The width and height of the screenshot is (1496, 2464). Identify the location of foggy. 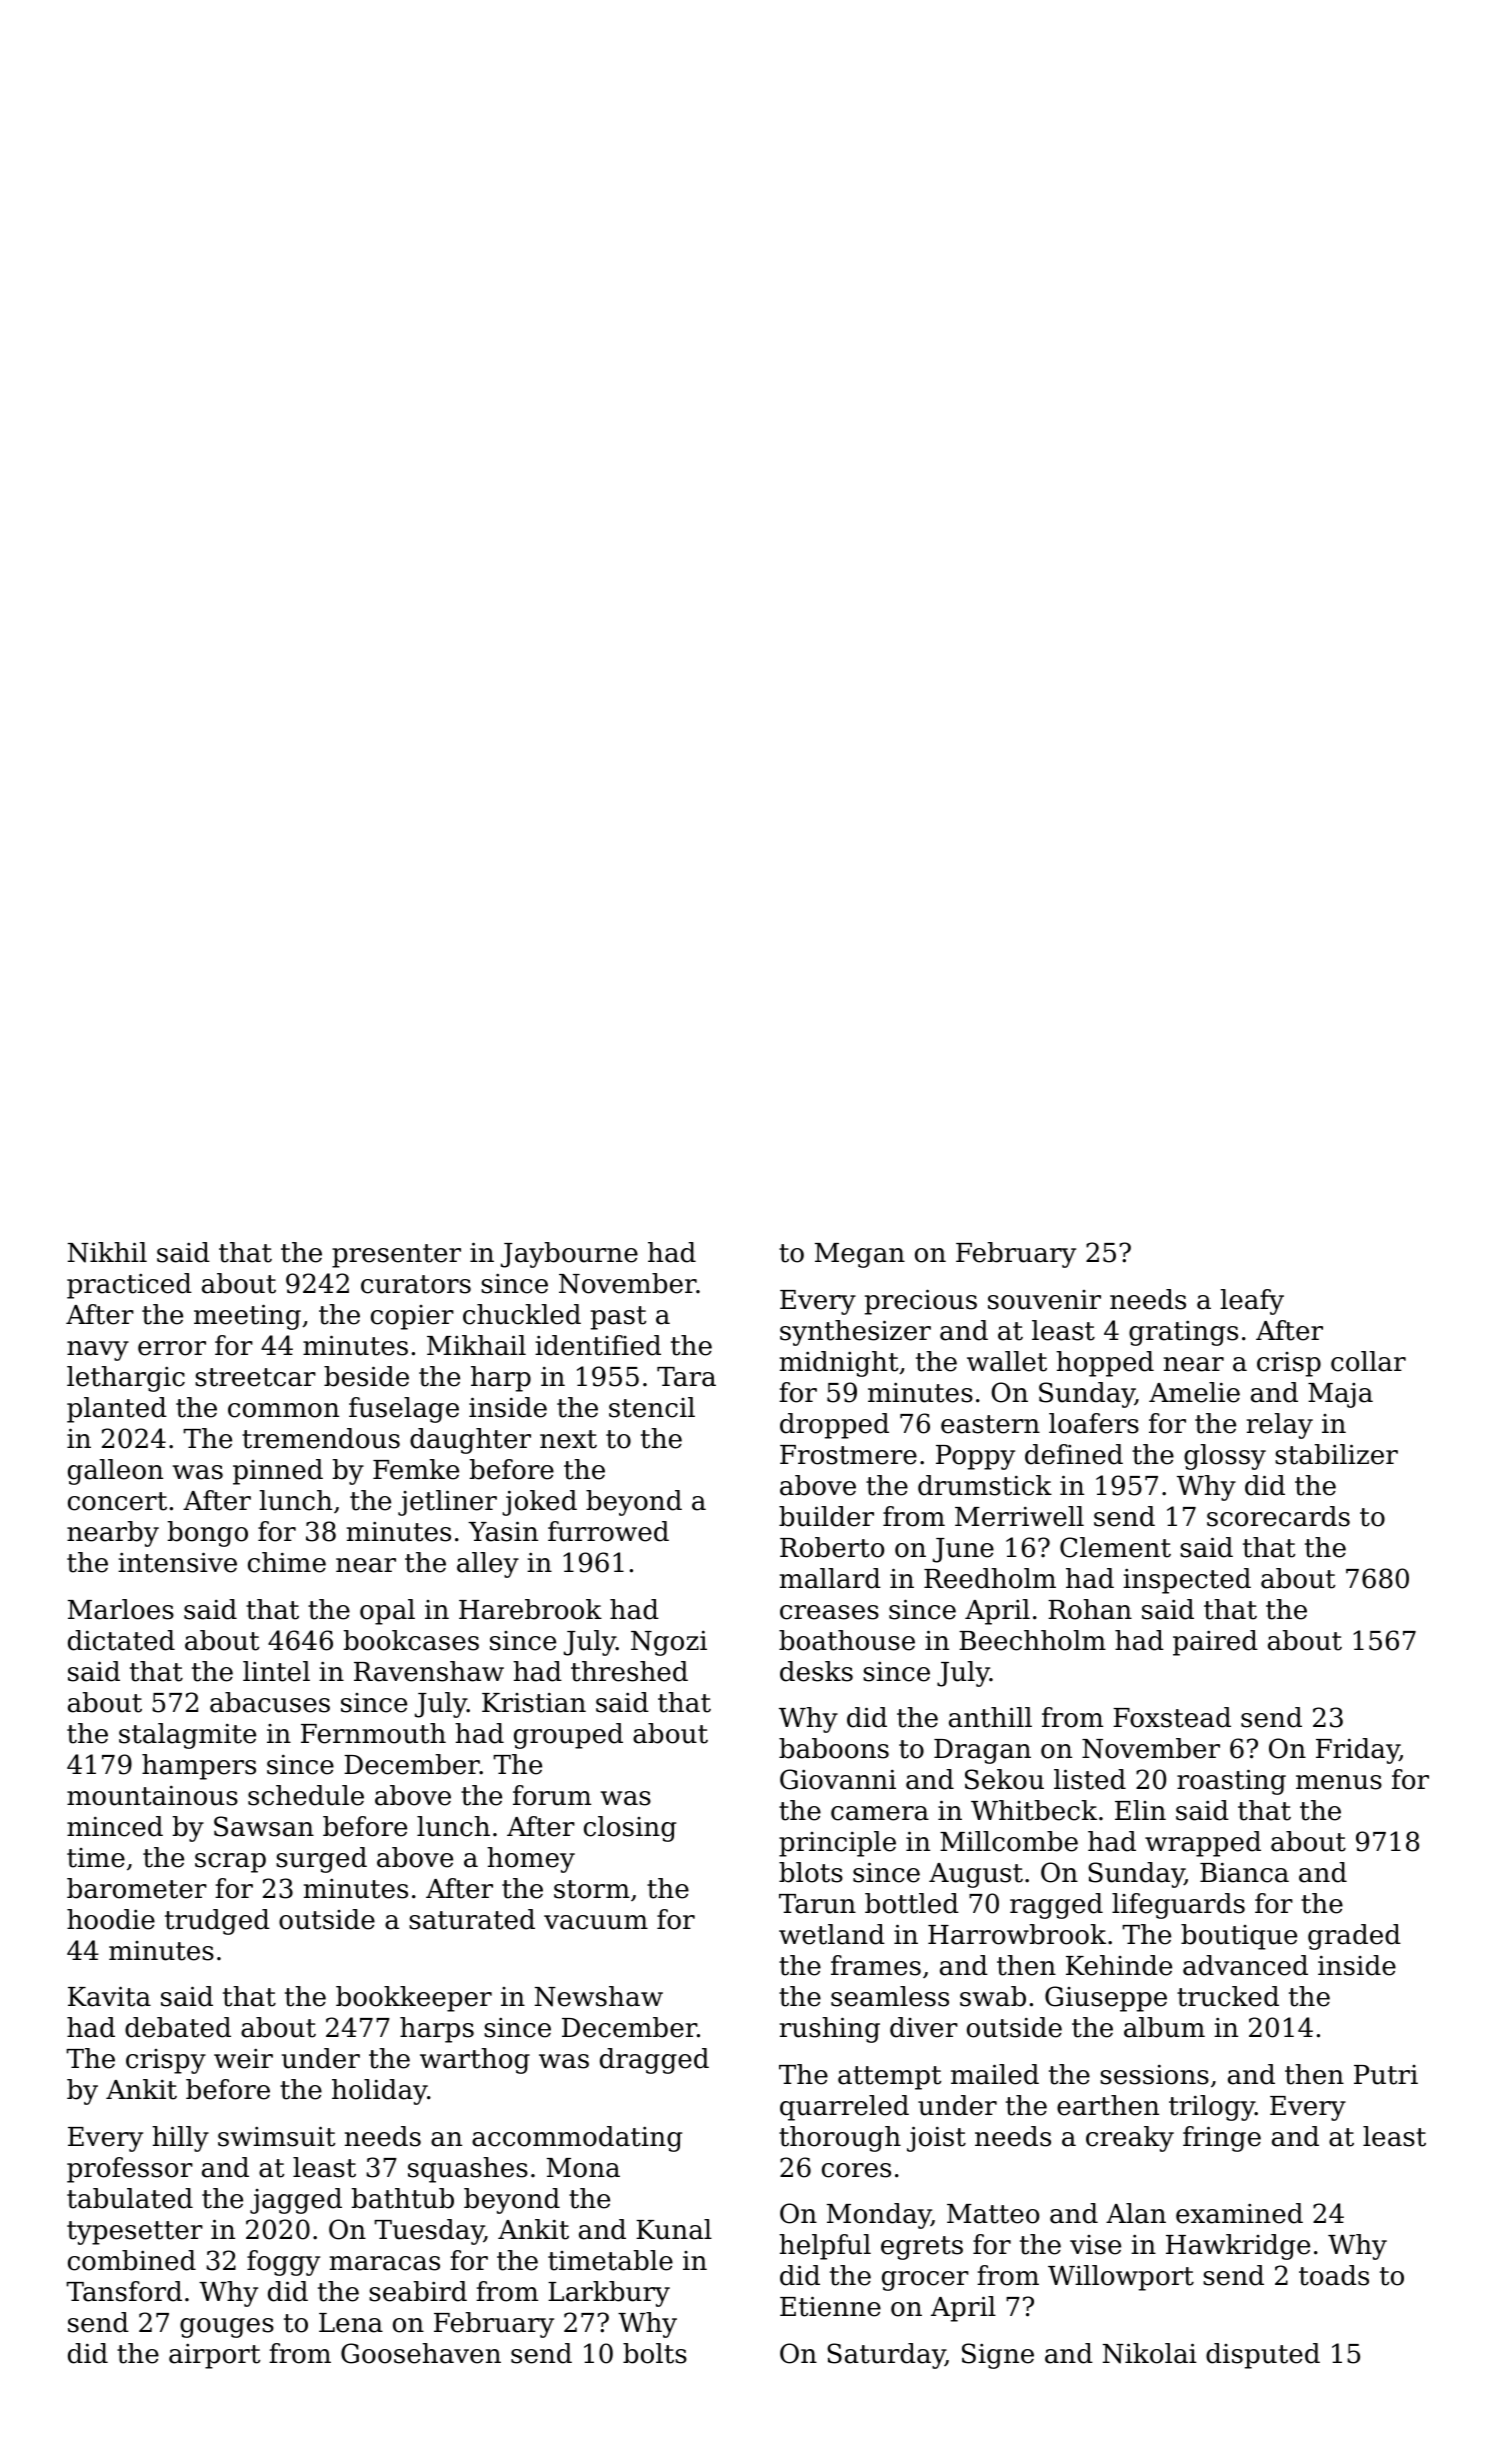
(283, 2263).
